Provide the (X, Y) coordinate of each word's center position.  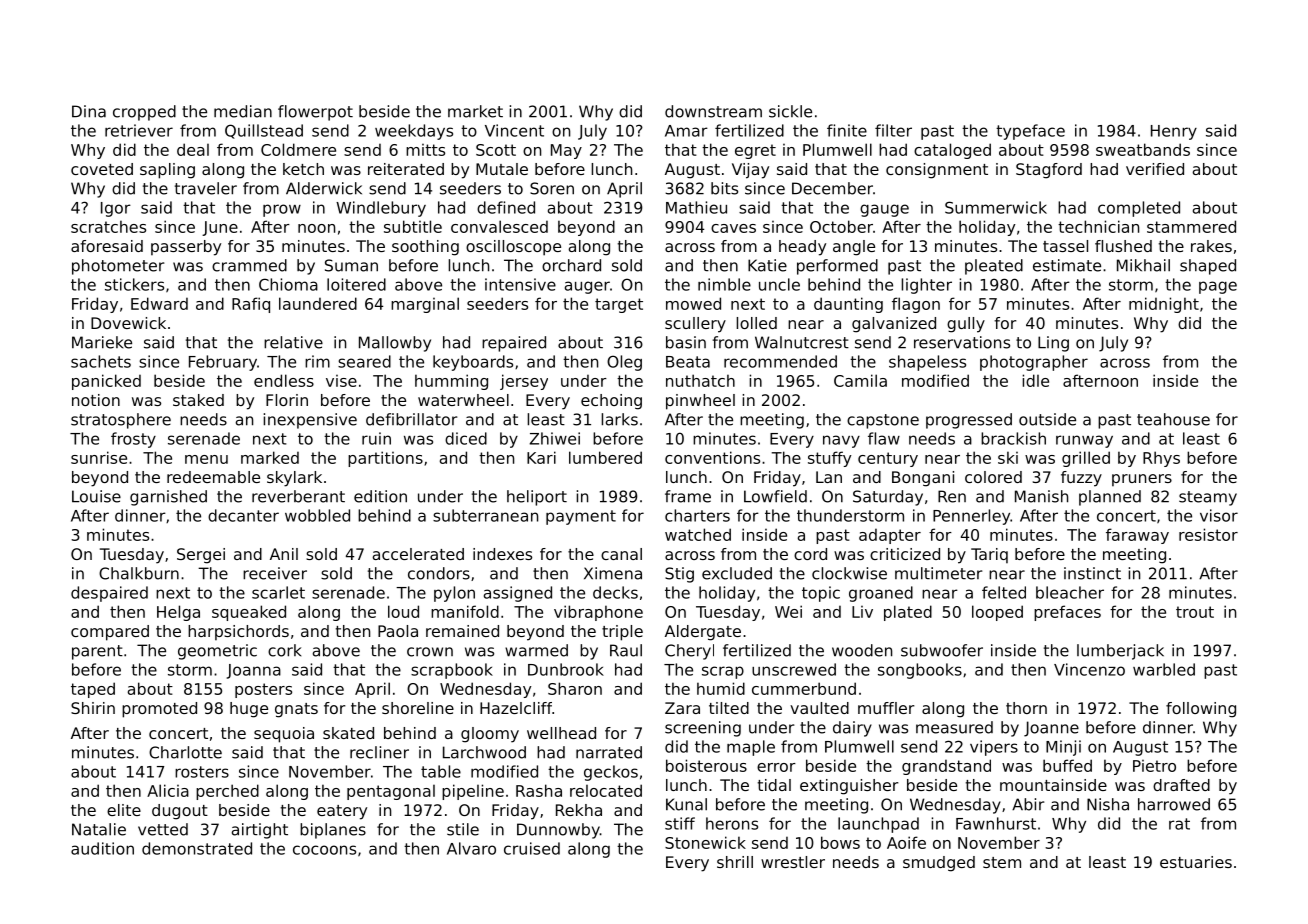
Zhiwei (555, 438)
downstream (713, 111)
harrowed (1174, 804)
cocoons (324, 850)
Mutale (502, 169)
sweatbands (1143, 149)
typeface (1030, 132)
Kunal (686, 804)
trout (1195, 612)
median (243, 111)
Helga (178, 613)
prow (282, 210)
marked (270, 457)
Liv (862, 612)
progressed (969, 421)
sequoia (284, 735)
